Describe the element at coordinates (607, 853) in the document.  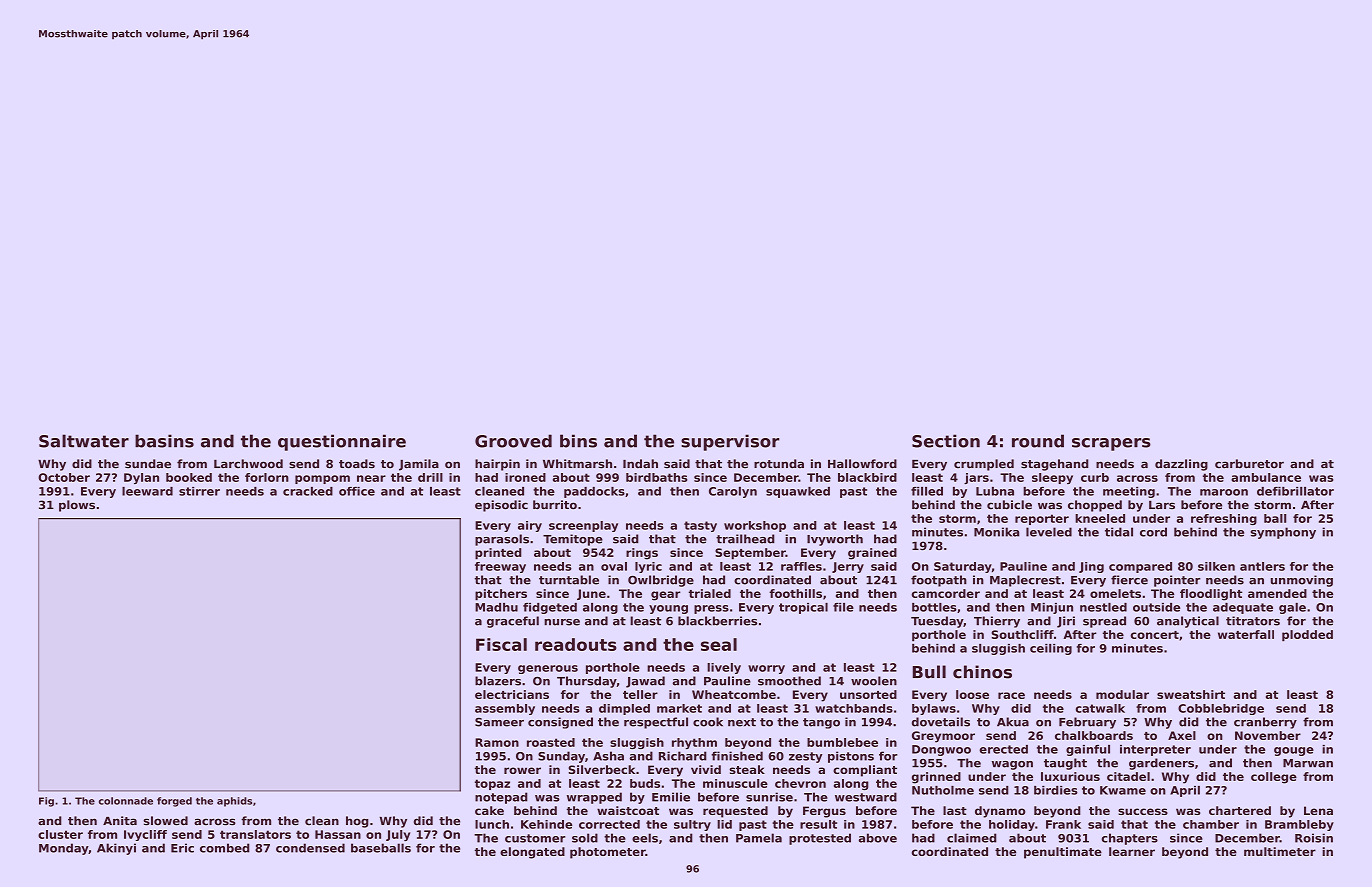
I see `photometer` at that location.
